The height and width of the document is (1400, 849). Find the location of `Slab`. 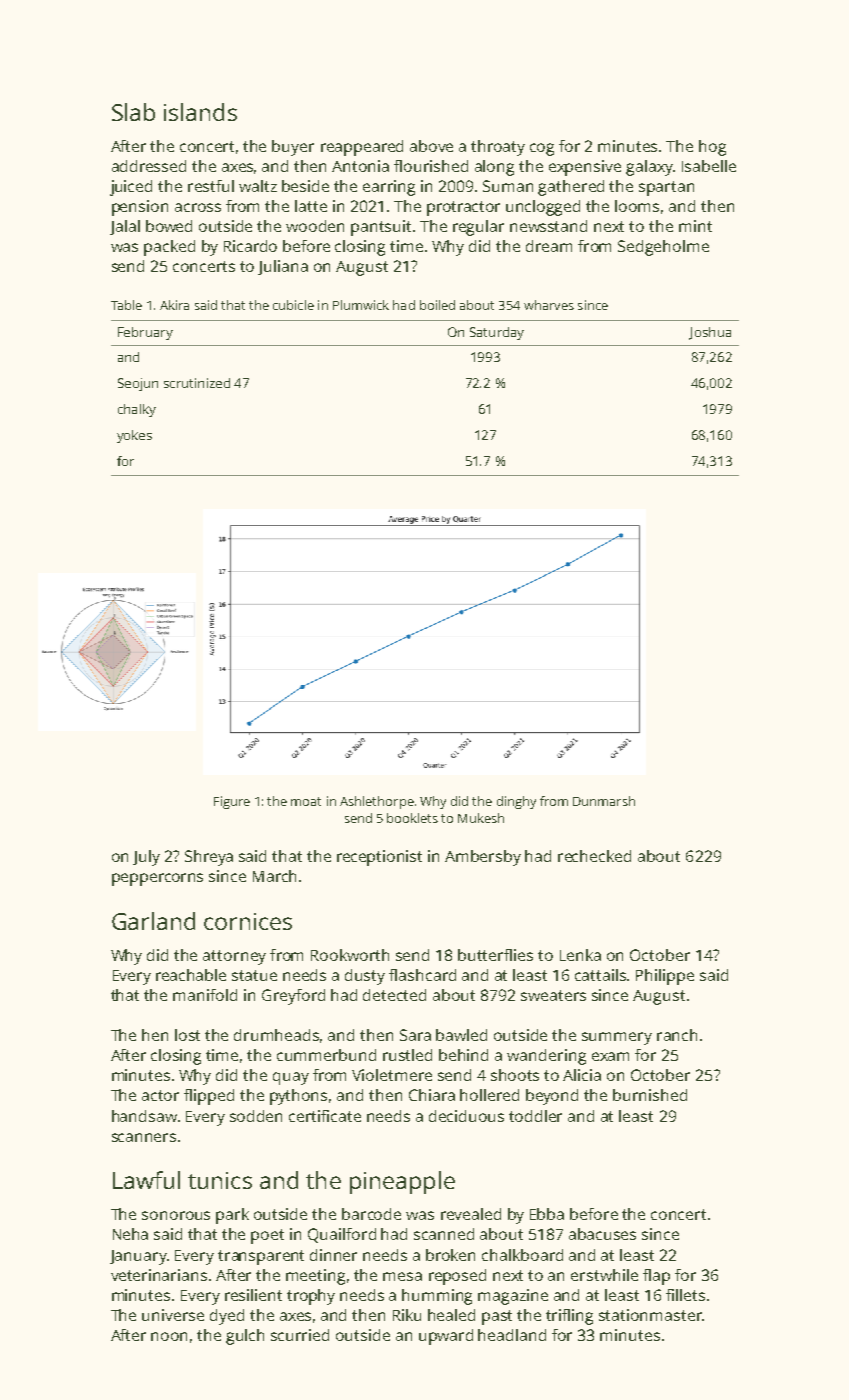

Slab is located at coordinates (133, 112).
